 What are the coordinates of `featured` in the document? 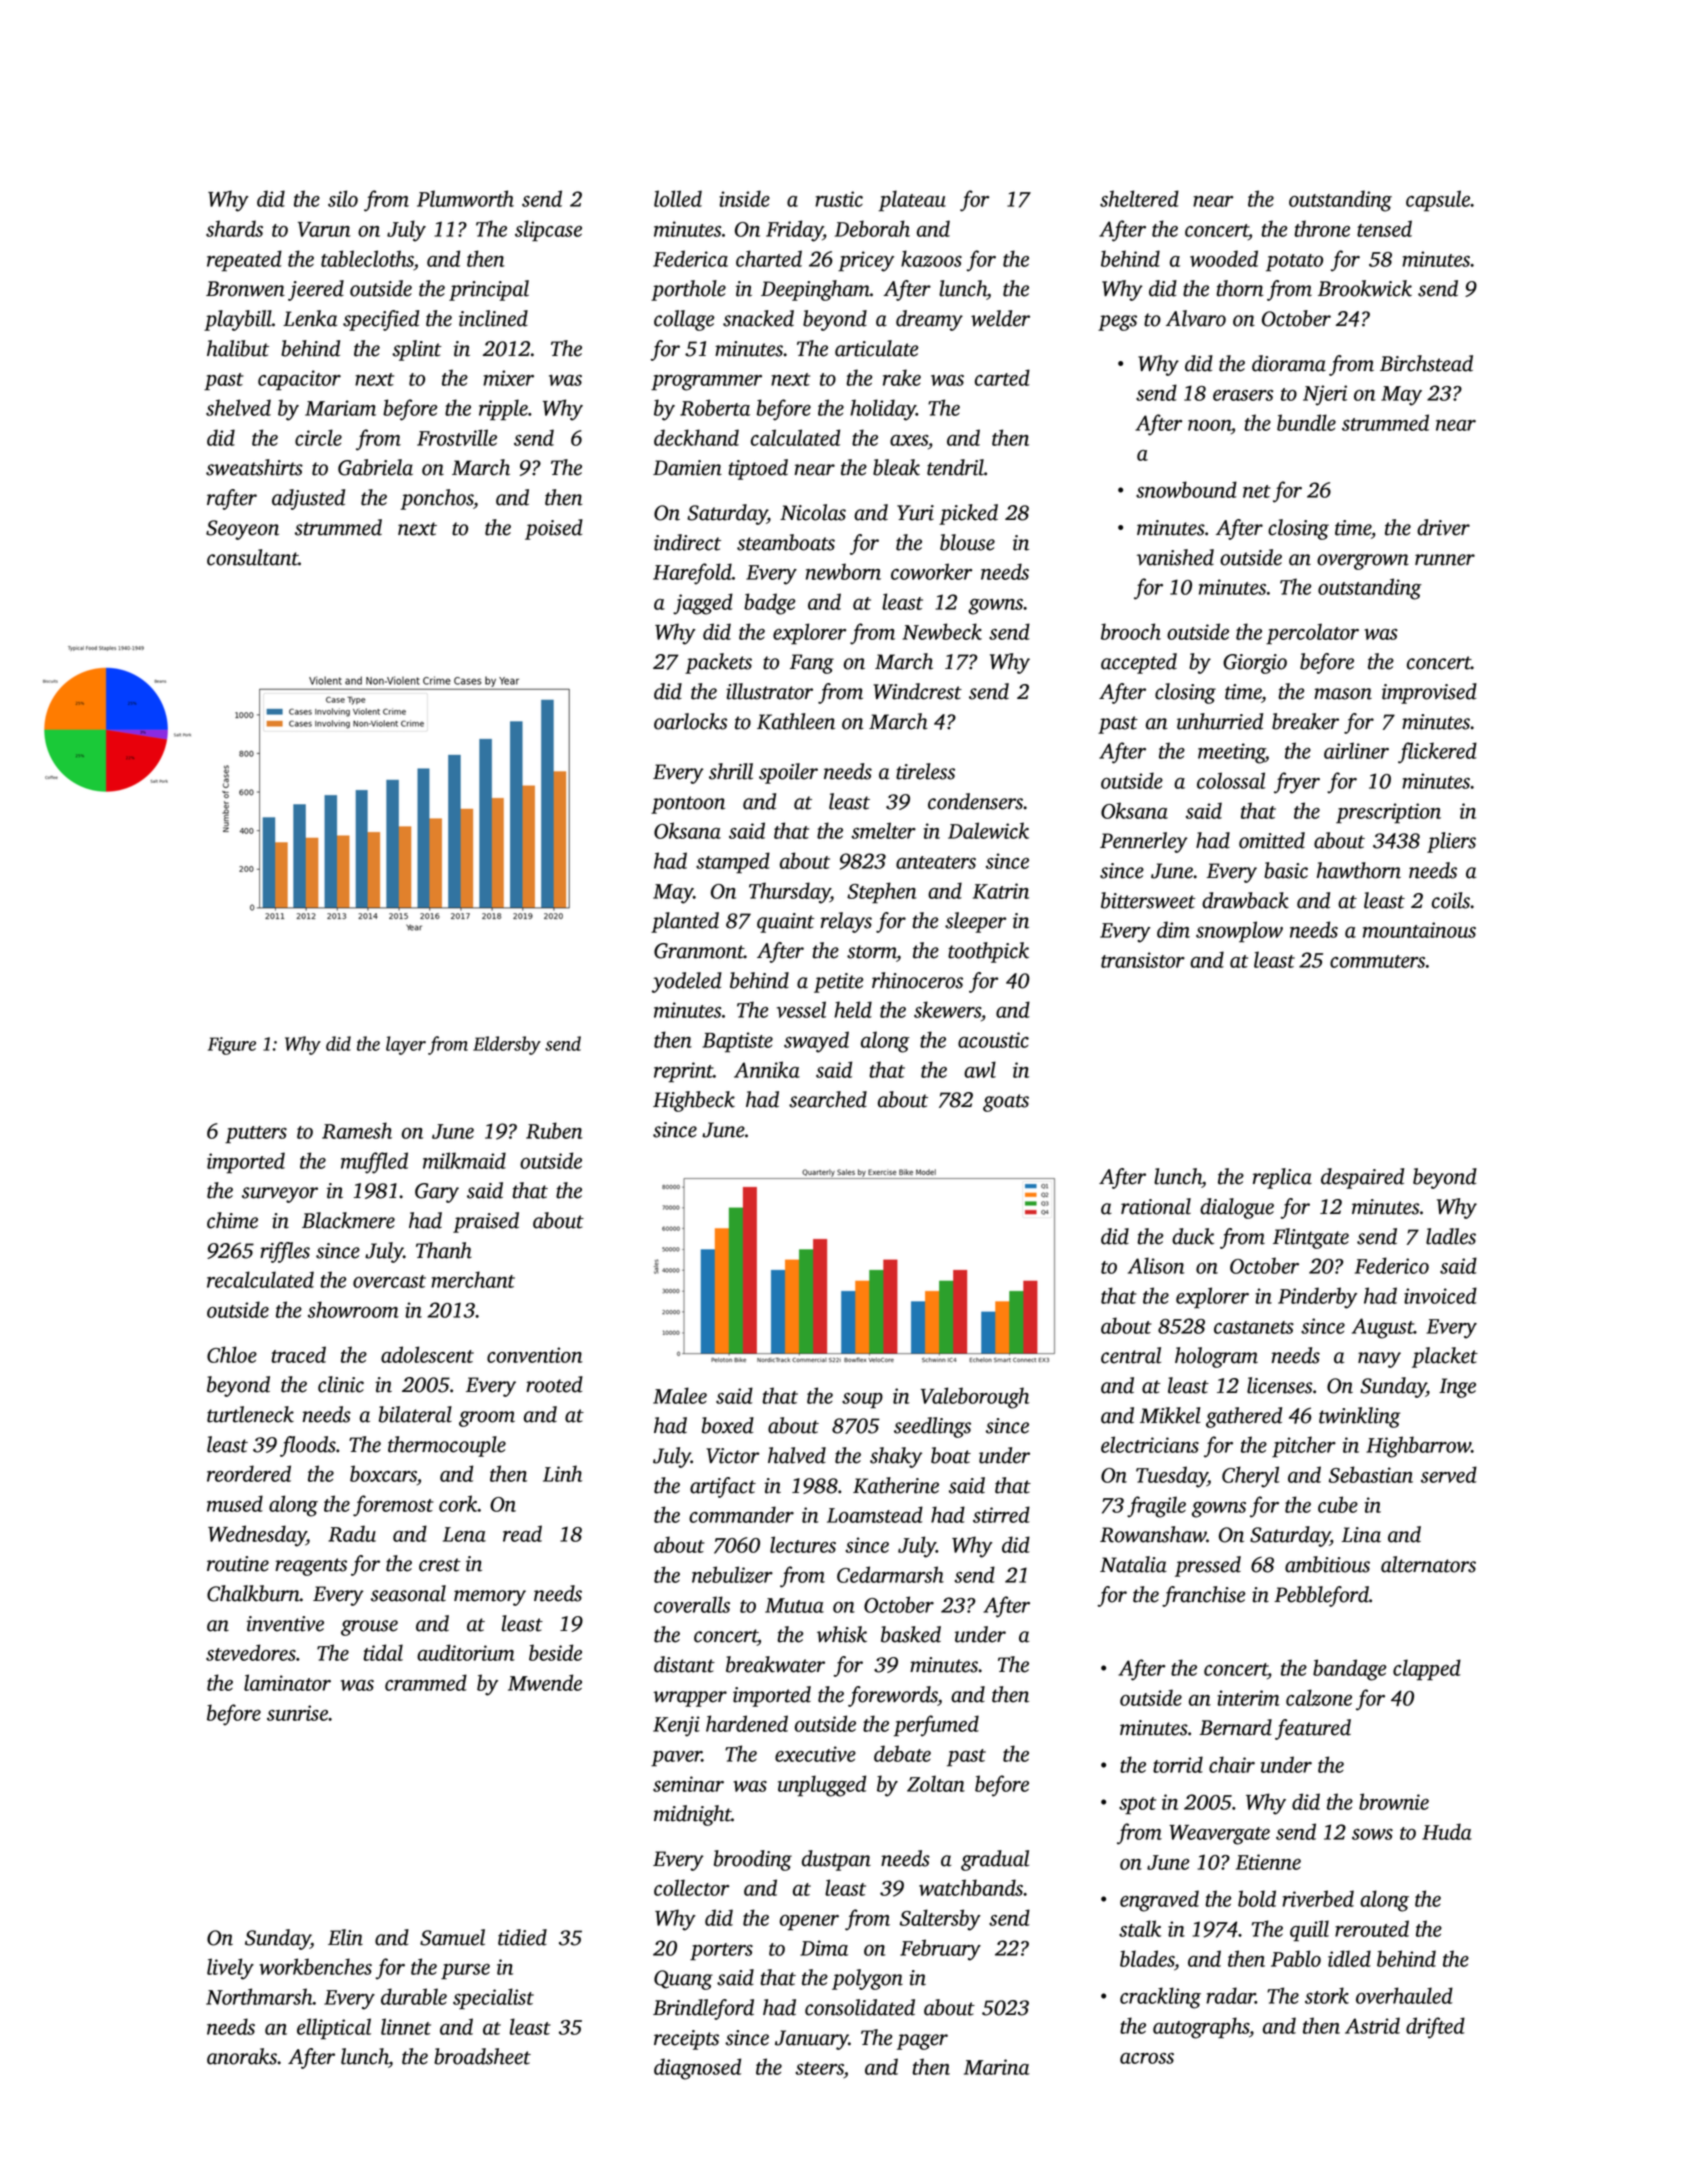 It's located at (1313, 1729).
